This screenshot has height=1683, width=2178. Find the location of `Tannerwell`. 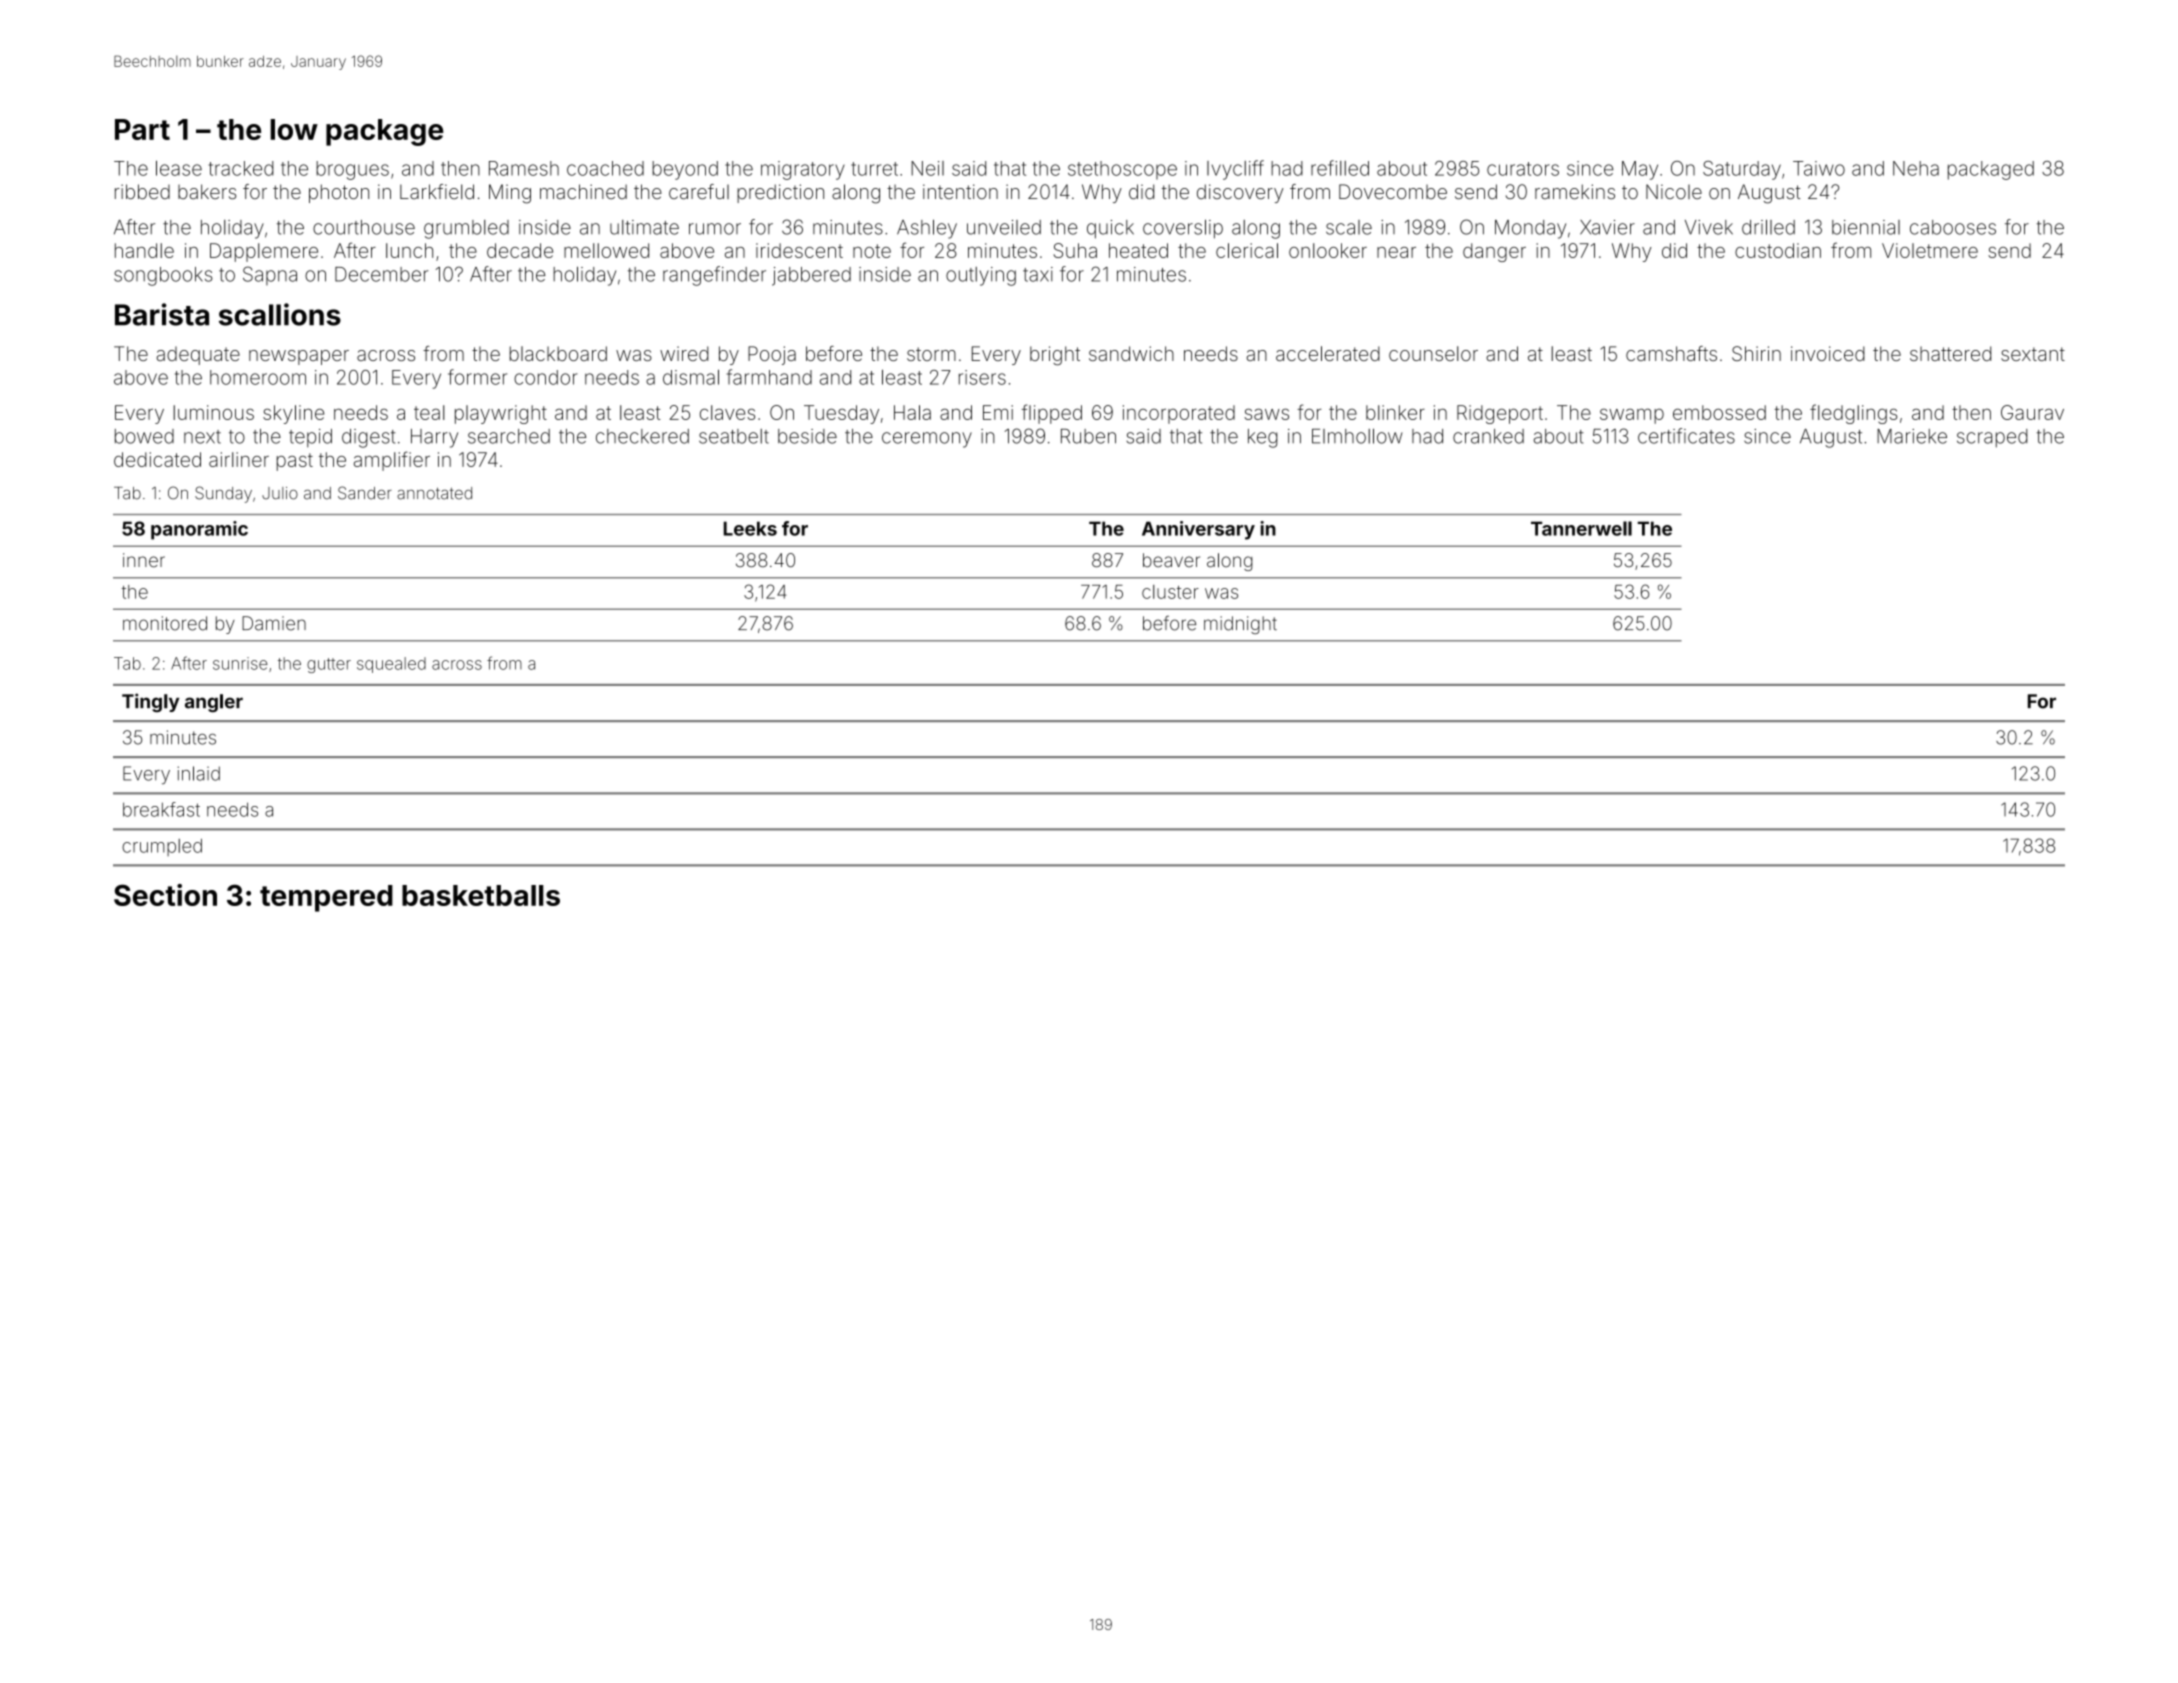

Tannerwell is located at coordinates (1581, 528).
